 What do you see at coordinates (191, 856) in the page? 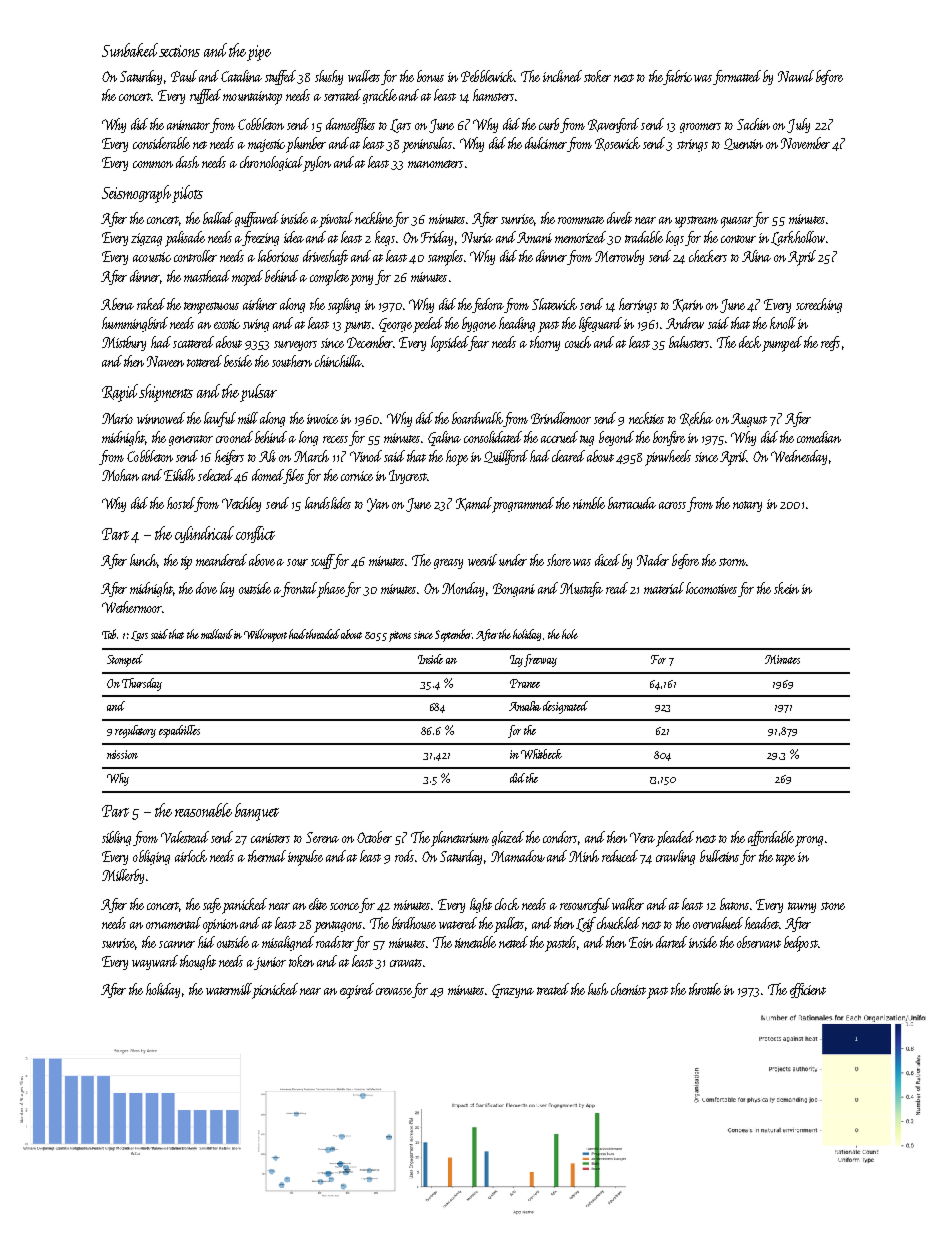
I see `airlock` at bounding box center [191, 856].
